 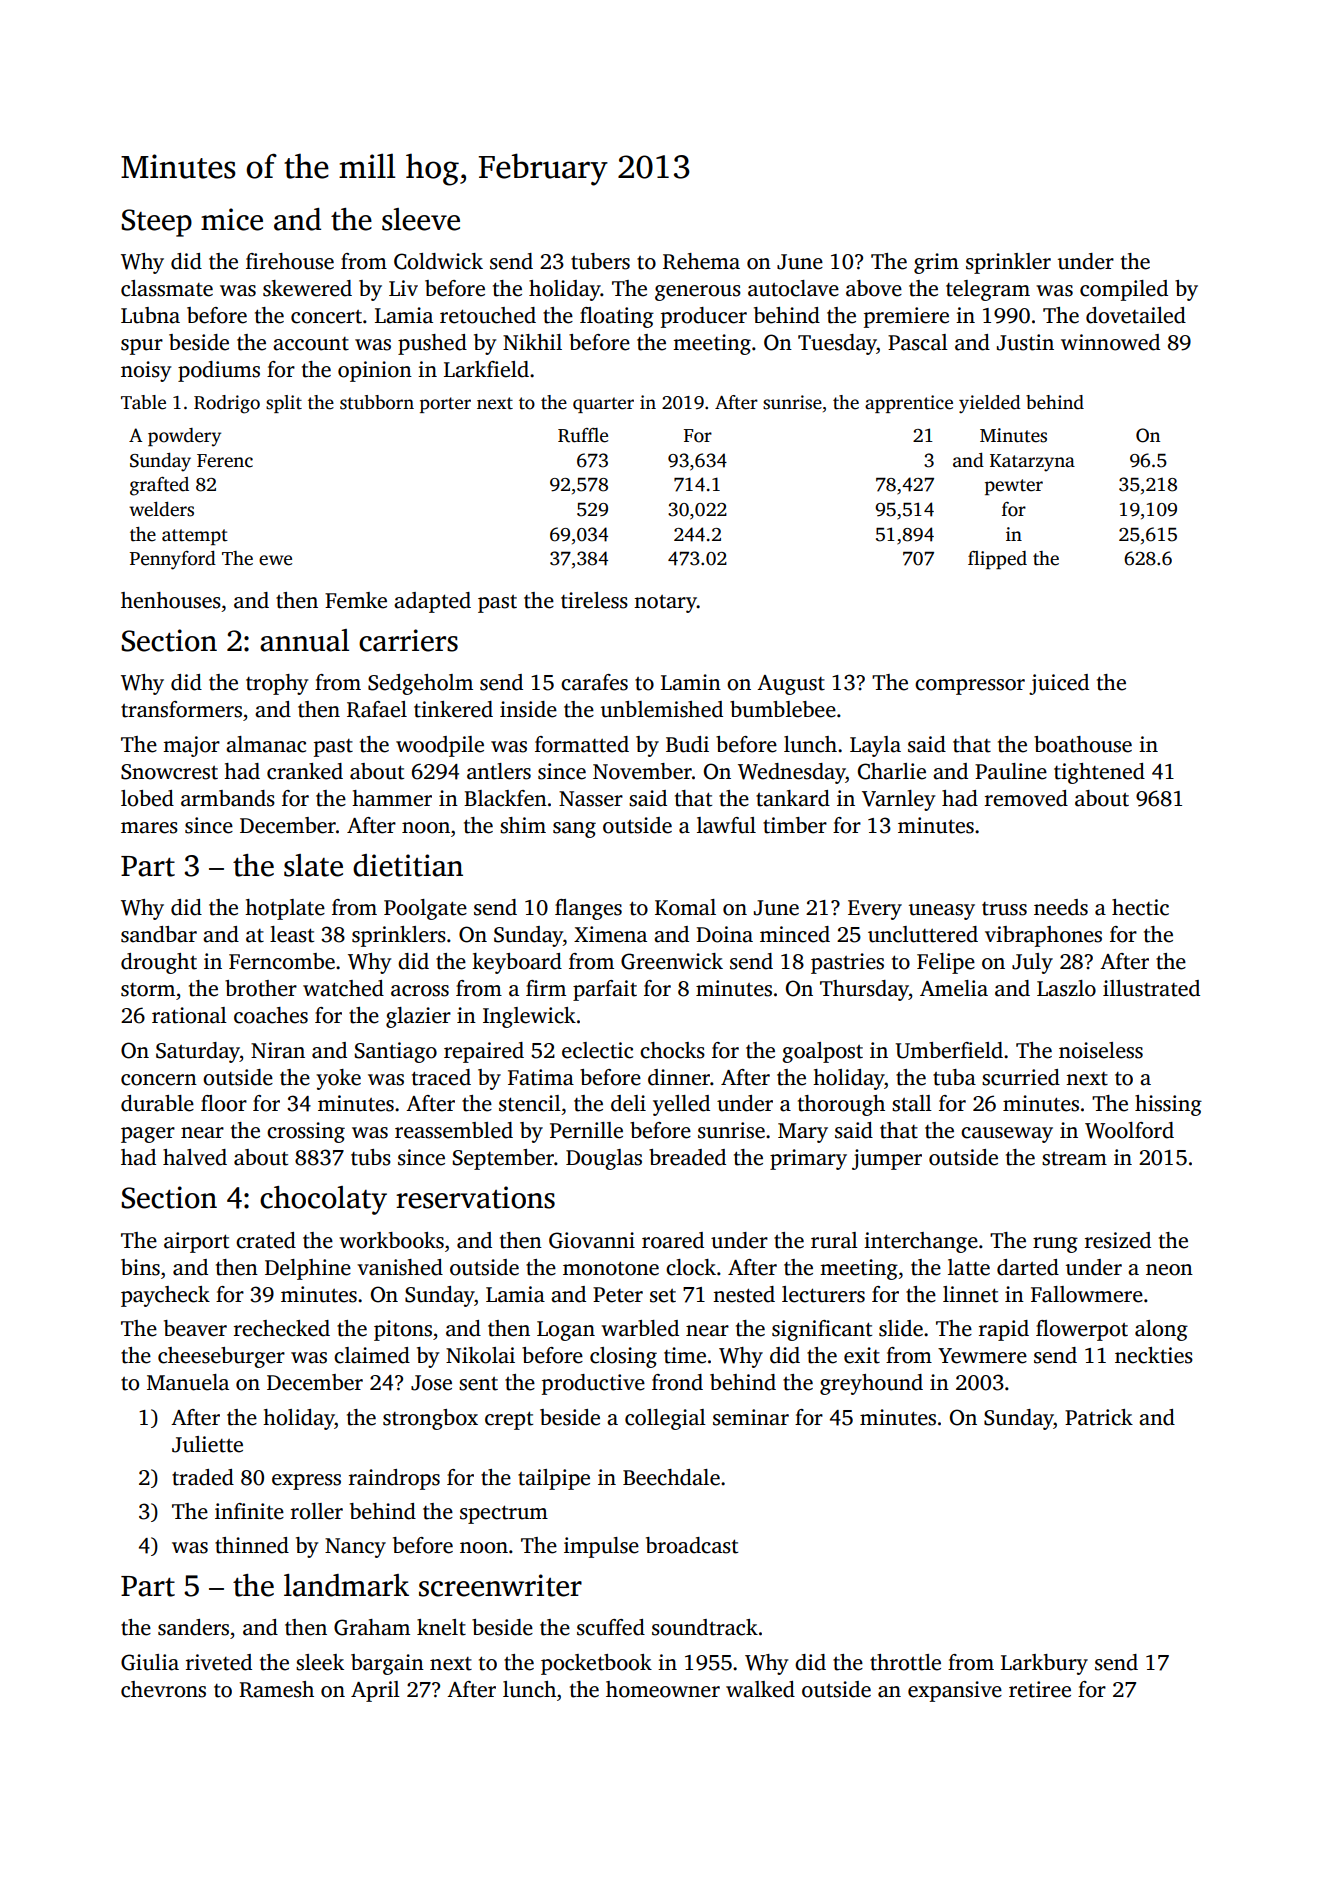 What do you see at coordinates (143, 402) in the screenshot?
I see `Table` at bounding box center [143, 402].
